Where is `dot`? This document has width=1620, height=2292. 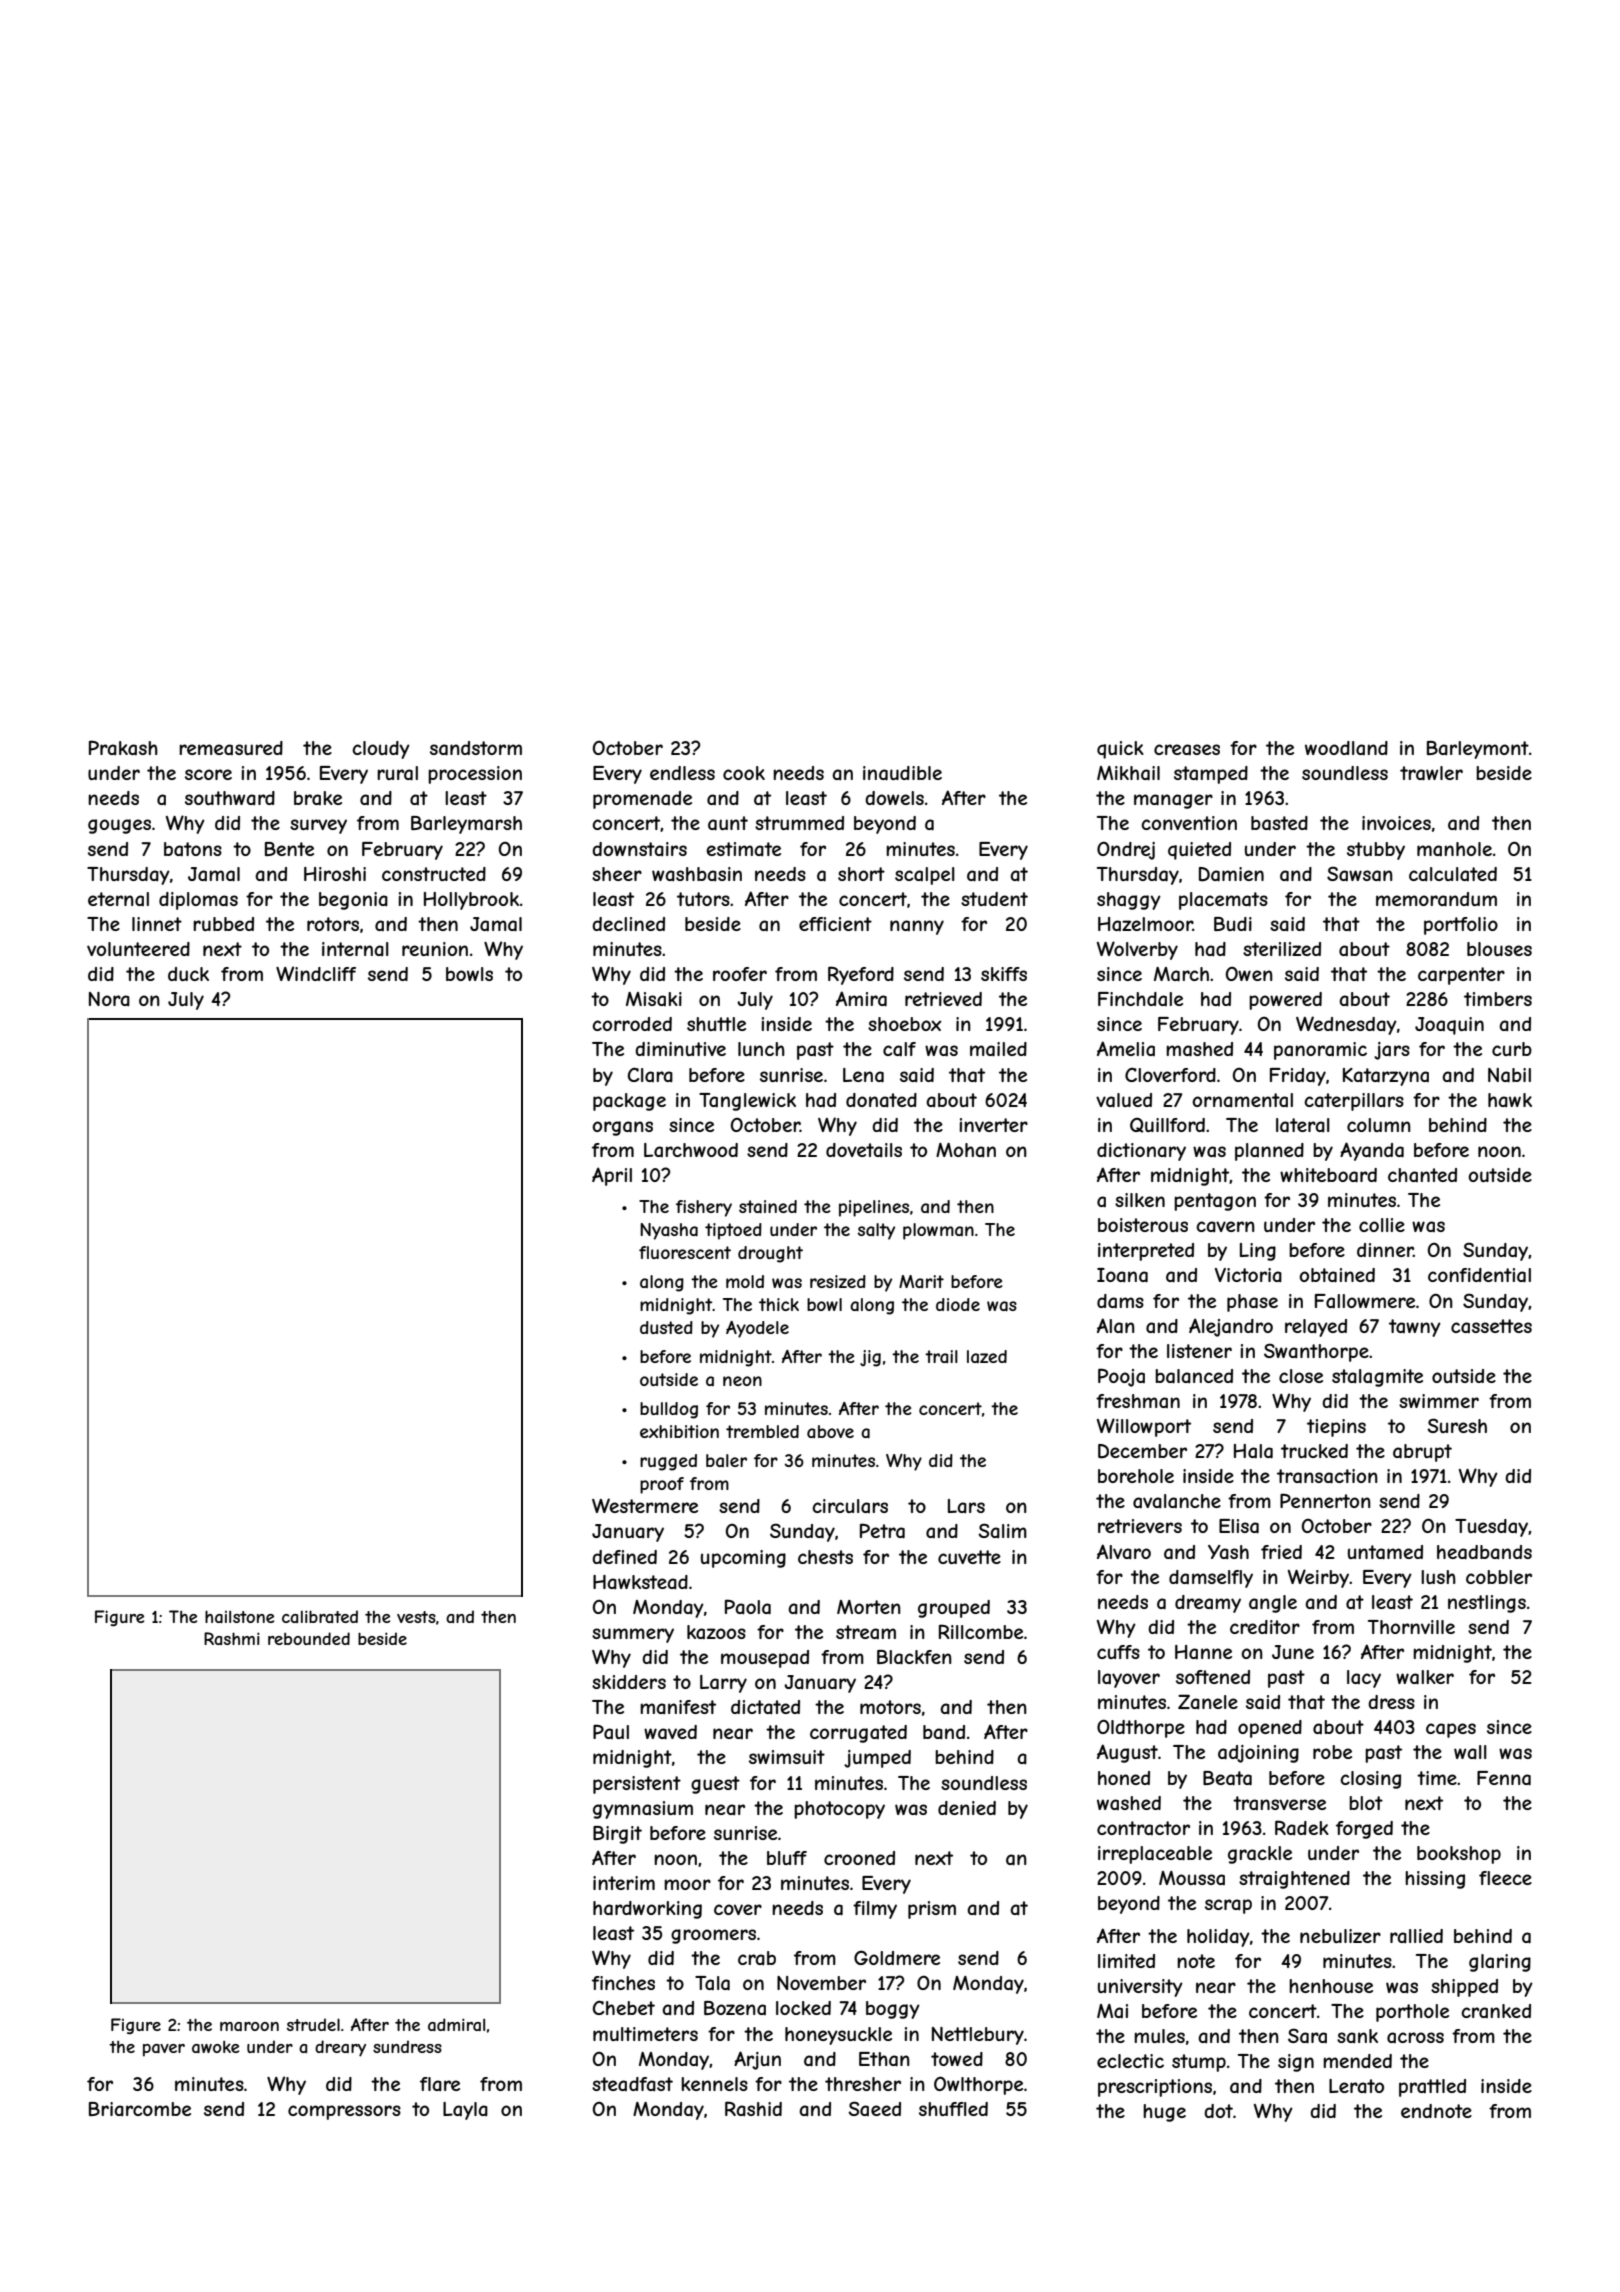
dot is located at coordinates (1218, 2111).
